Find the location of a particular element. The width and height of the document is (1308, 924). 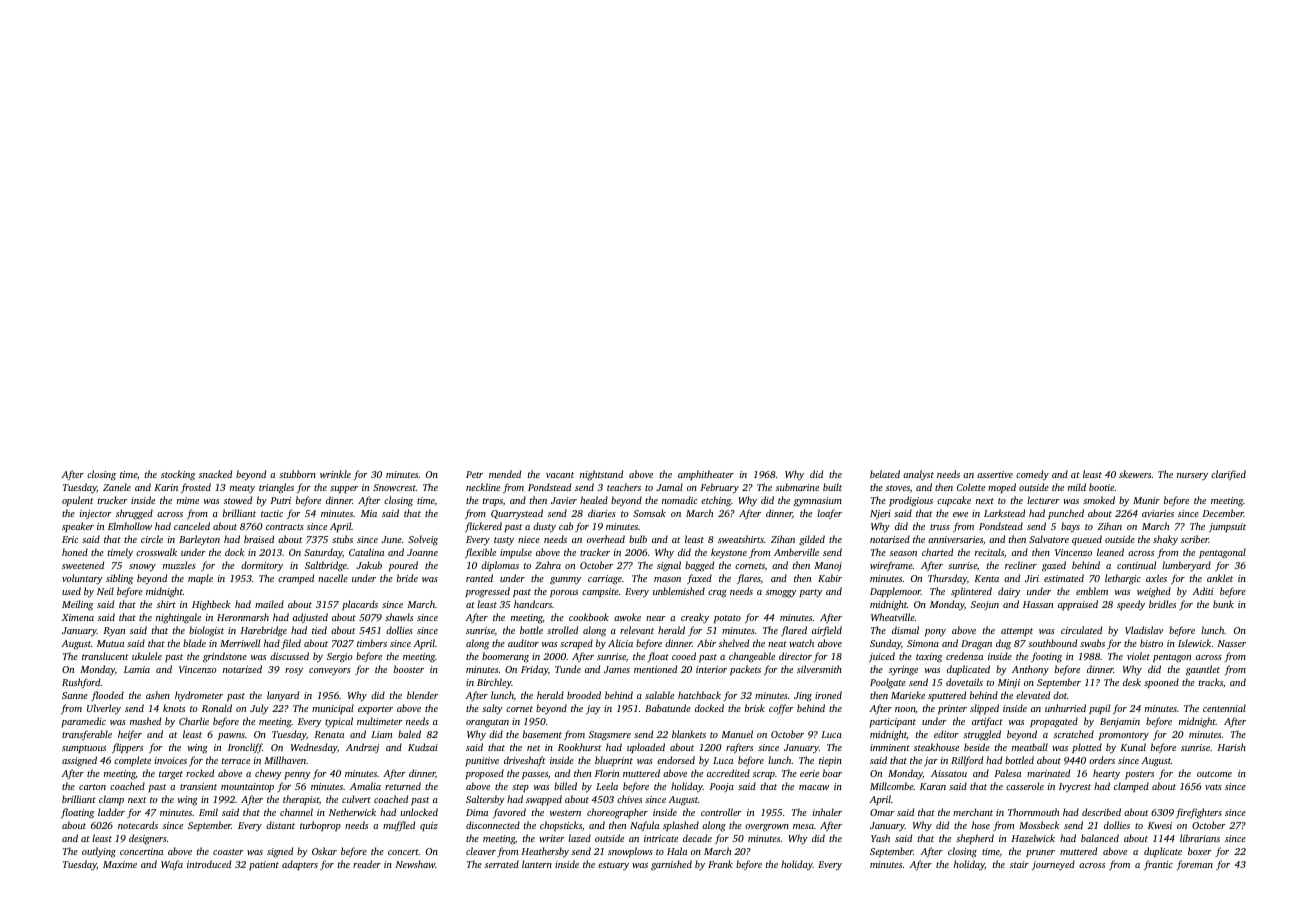

struggled is located at coordinates (982, 735).
